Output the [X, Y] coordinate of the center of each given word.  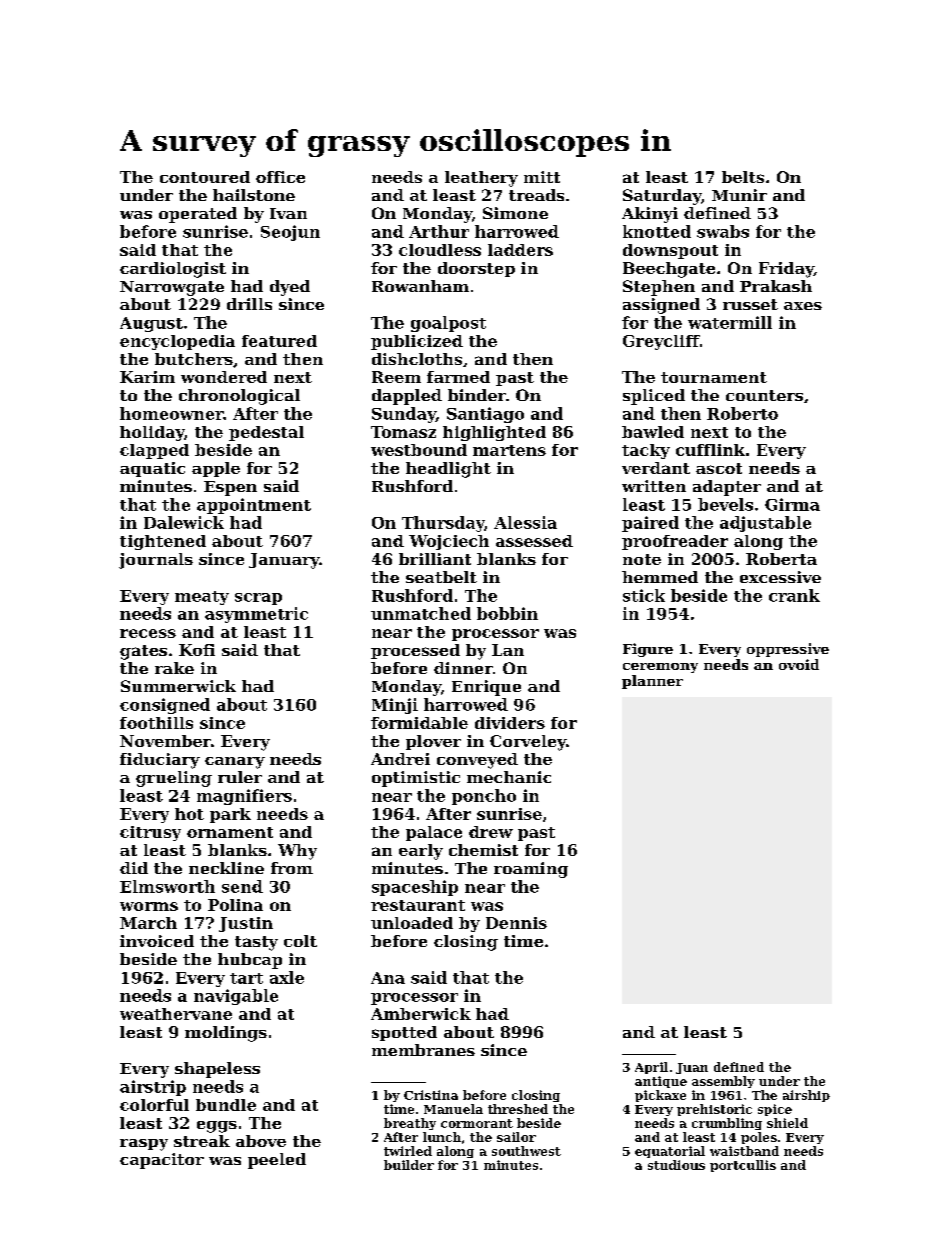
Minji [395, 706]
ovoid [799, 664]
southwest [526, 1151]
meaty [202, 598]
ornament [230, 832]
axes [803, 306]
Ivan [288, 213]
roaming [531, 870]
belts [743, 177]
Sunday [404, 415]
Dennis [516, 923]
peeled [277, 1161]
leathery [481, 179]
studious [676, 1165]
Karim [147, 377]
